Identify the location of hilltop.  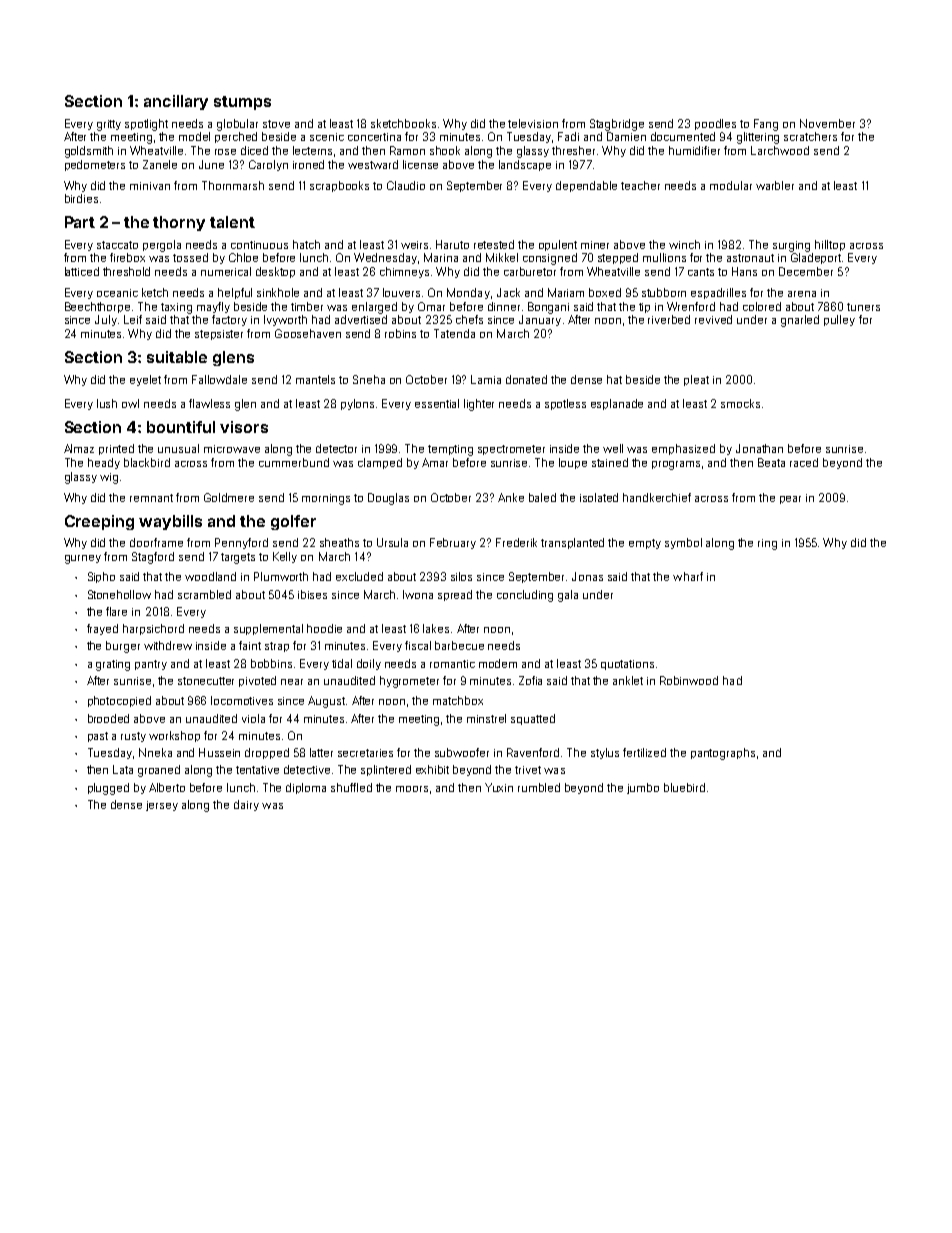
(830, 245).
